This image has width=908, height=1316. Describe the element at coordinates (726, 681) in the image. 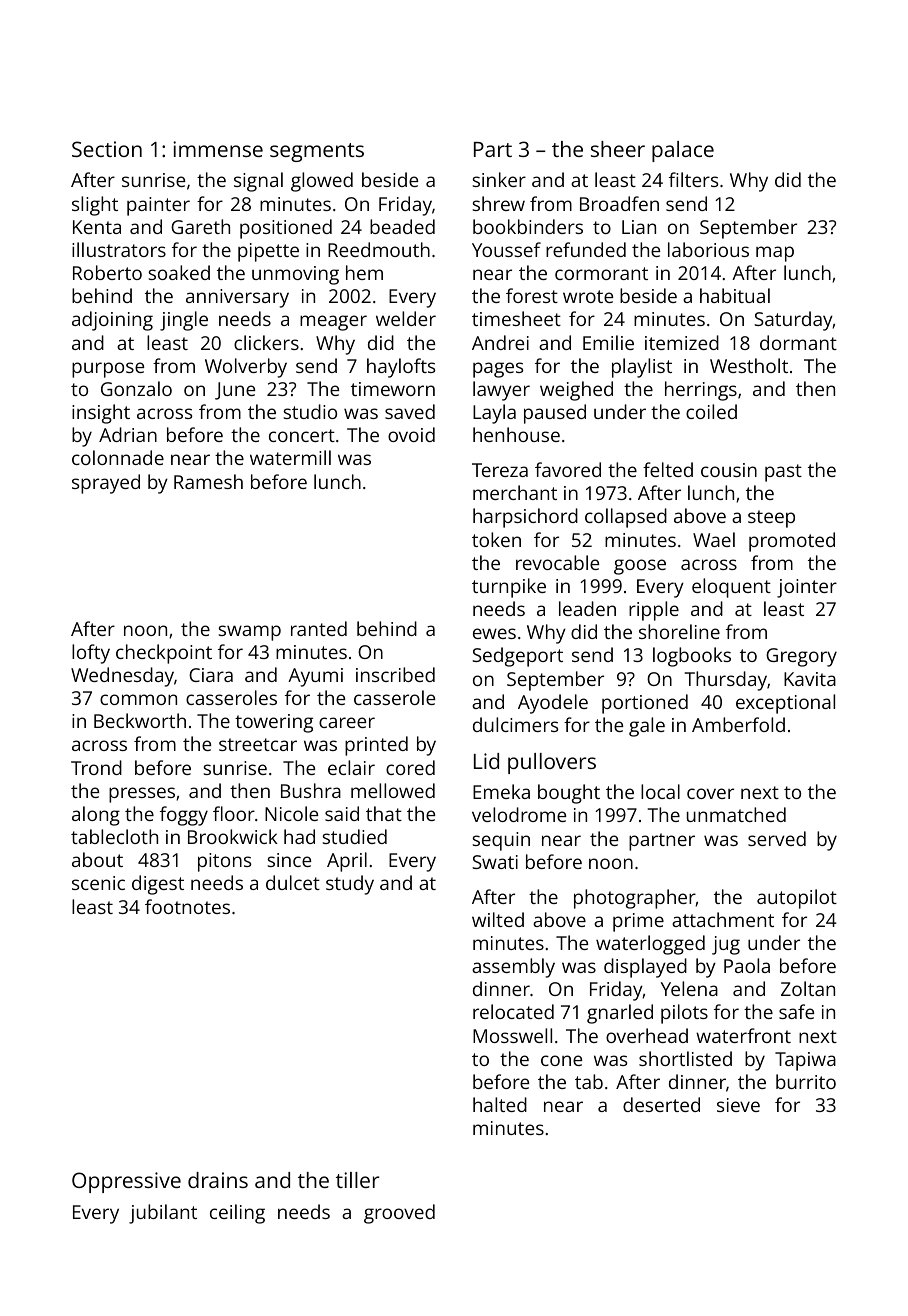

I see `Thursday` at that location.
